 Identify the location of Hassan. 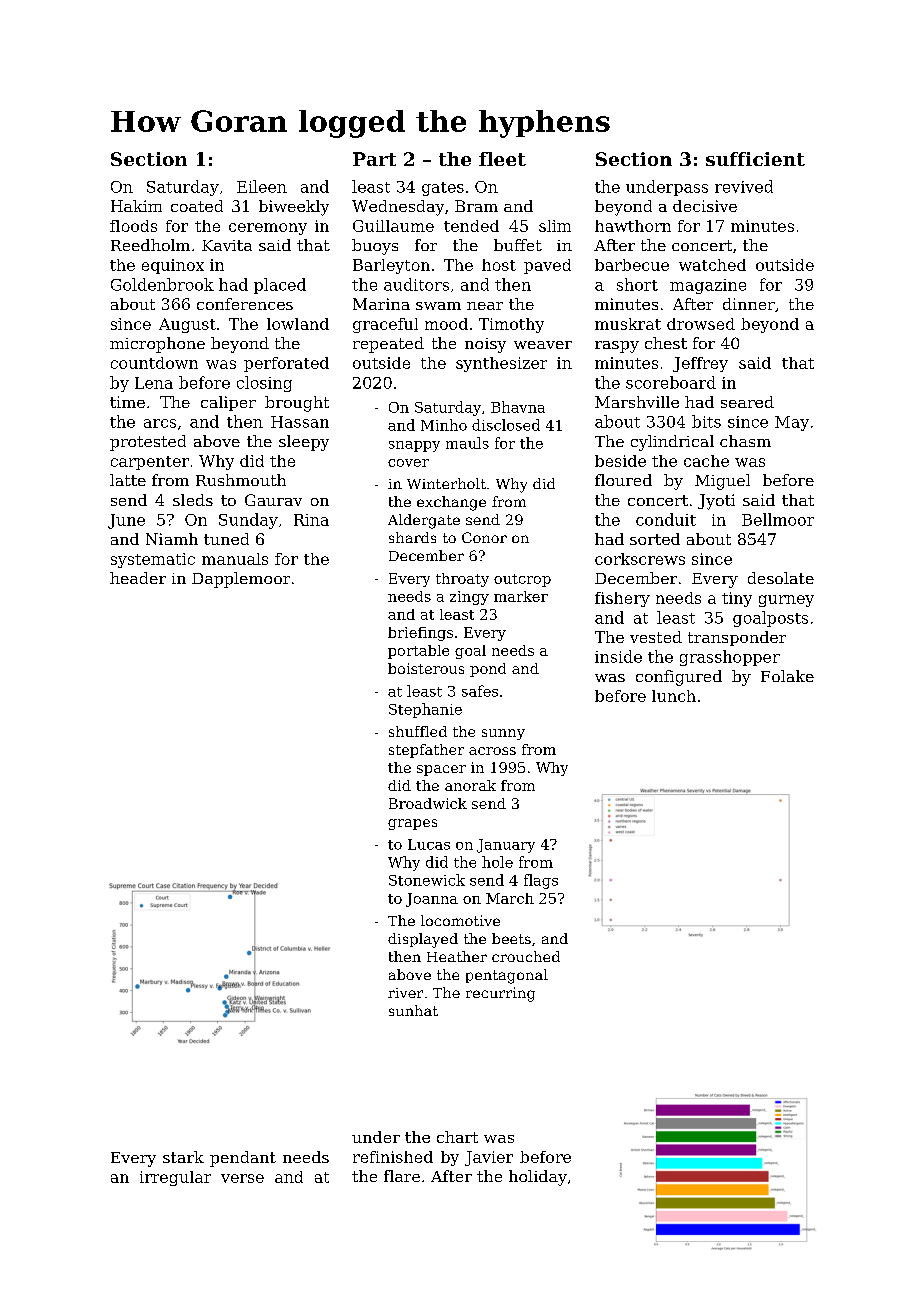
(300, 422).
